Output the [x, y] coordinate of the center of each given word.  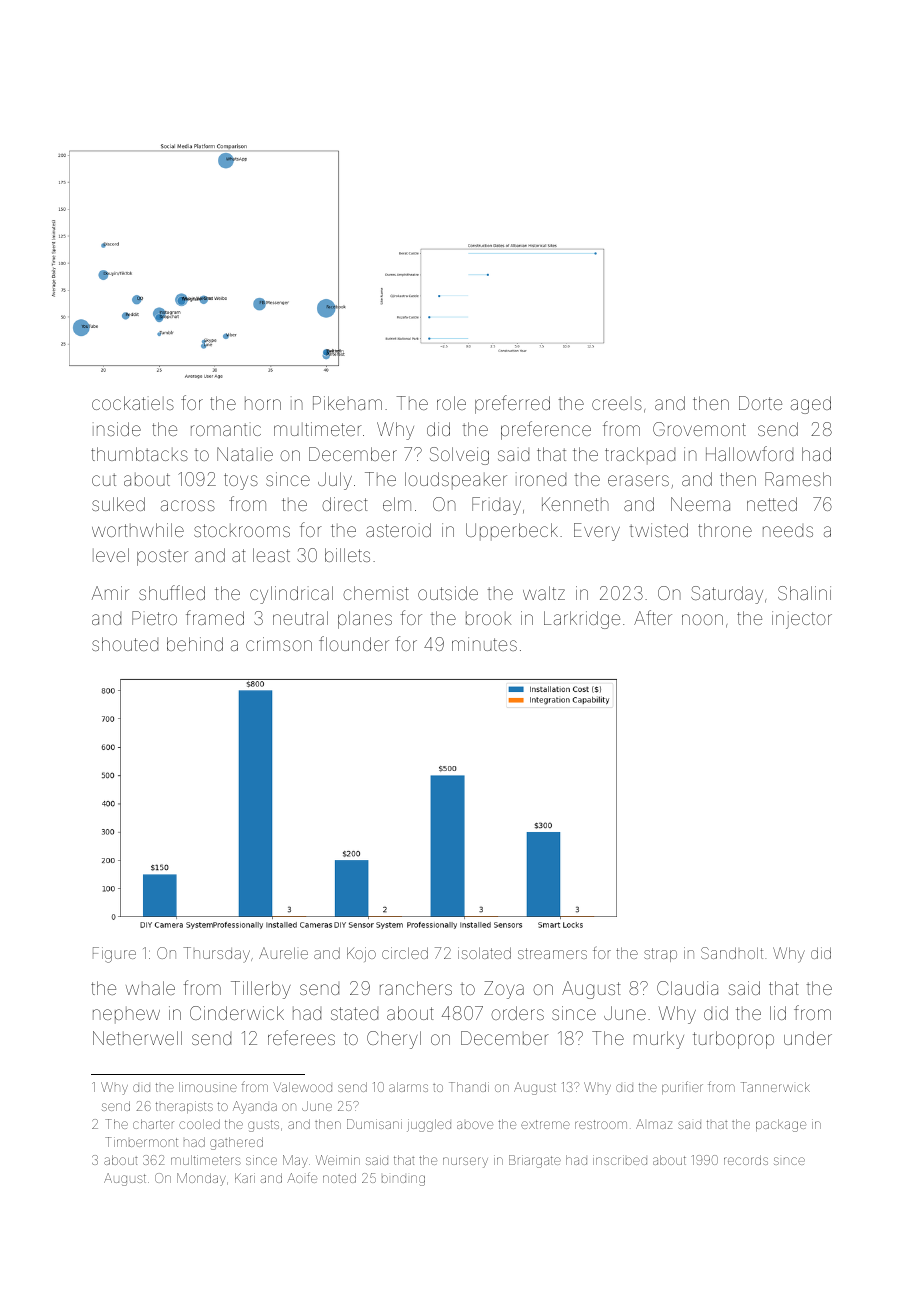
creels [617, 403]
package [781, 1125]
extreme [545, 1124]
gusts [263, 1126]
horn [263, 403]
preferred [512, 404]
